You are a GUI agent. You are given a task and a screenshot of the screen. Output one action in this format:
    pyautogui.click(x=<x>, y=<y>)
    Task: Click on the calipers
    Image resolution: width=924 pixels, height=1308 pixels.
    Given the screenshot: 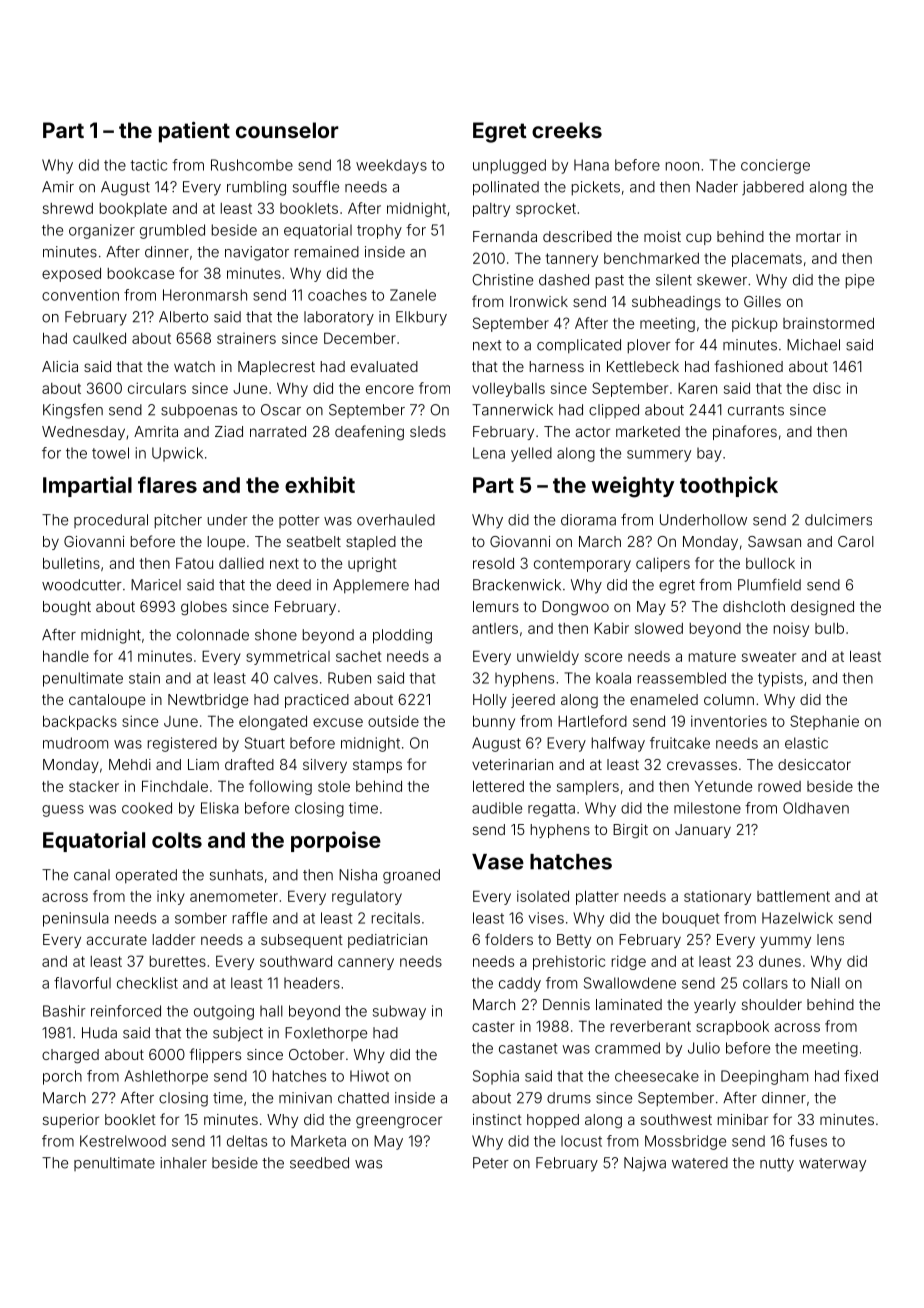 What is the action you would take?
    pyautogui.click(x=663, y=564)
